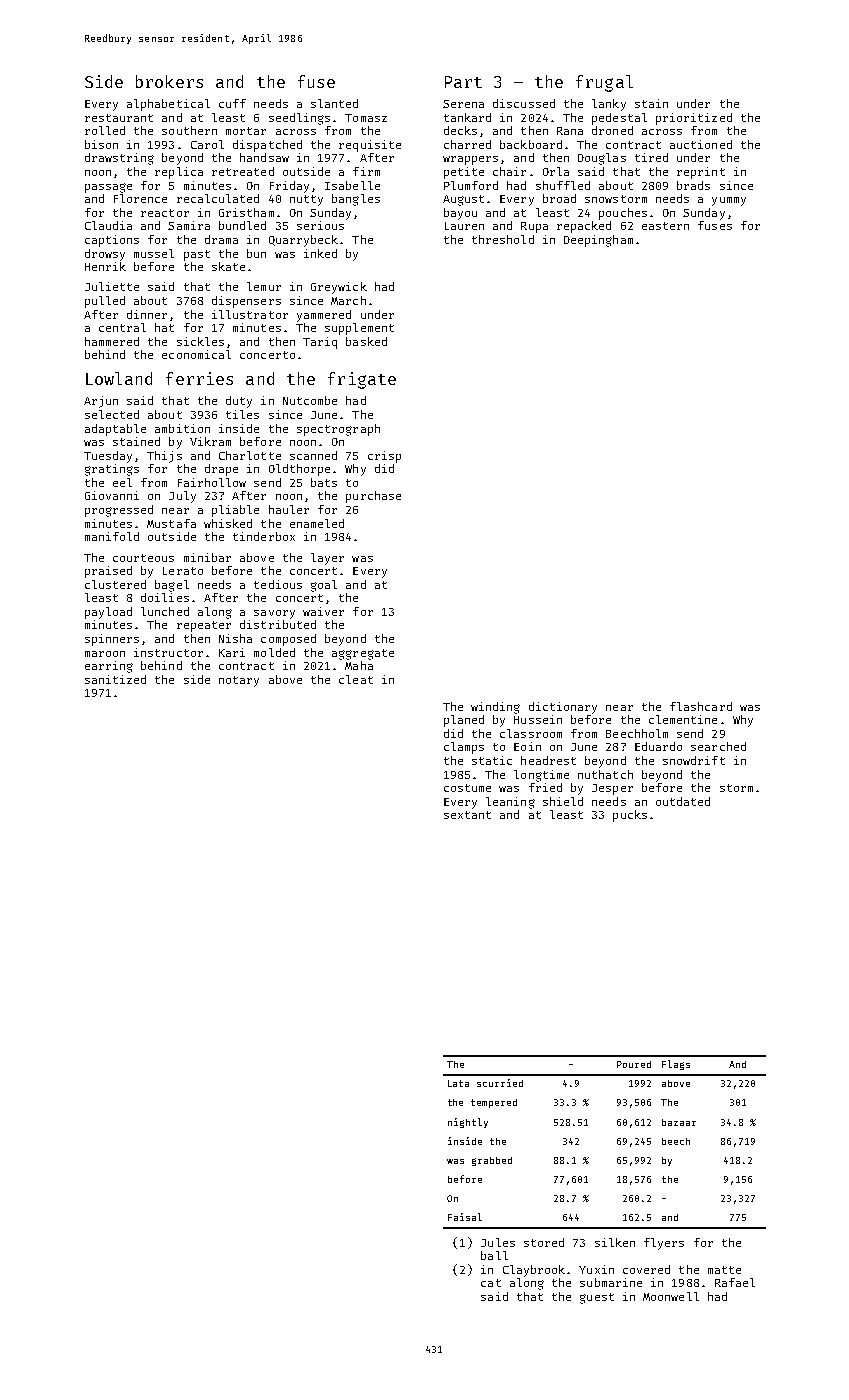  Describe the element at coordinates (228, 266) in the image. I see `skate` at that location.
